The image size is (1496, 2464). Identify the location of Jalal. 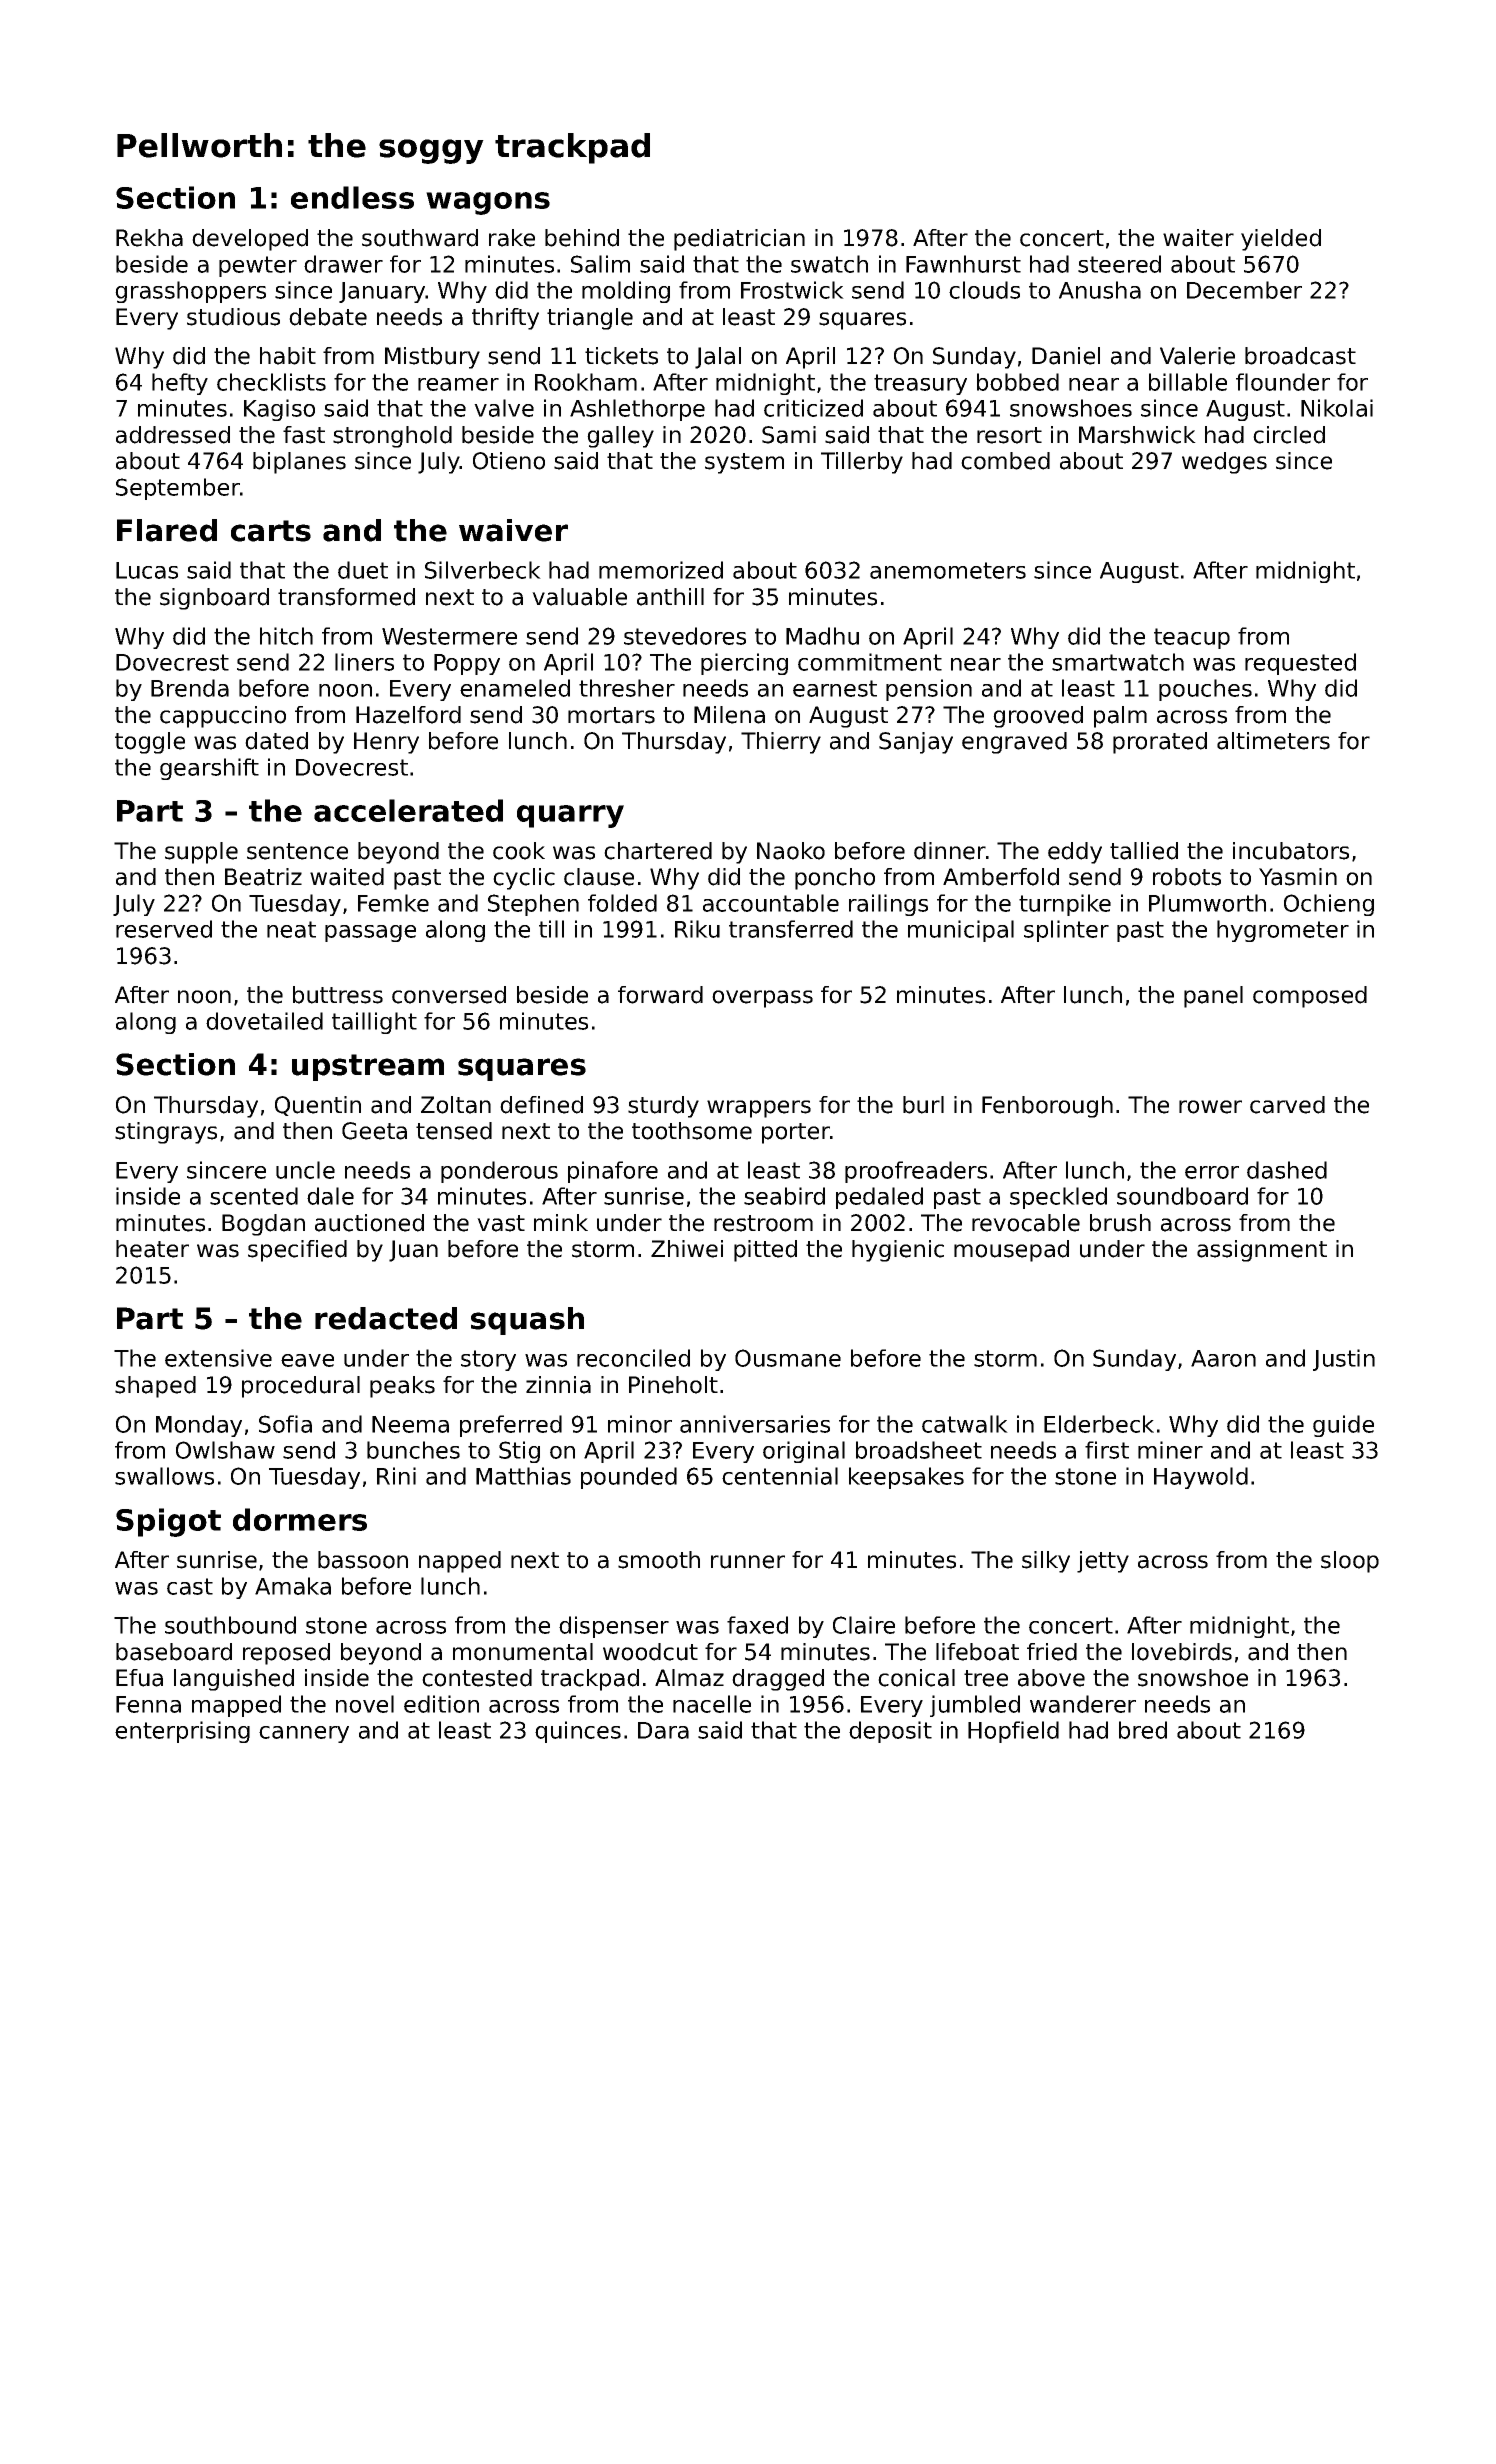
(718, 358).
